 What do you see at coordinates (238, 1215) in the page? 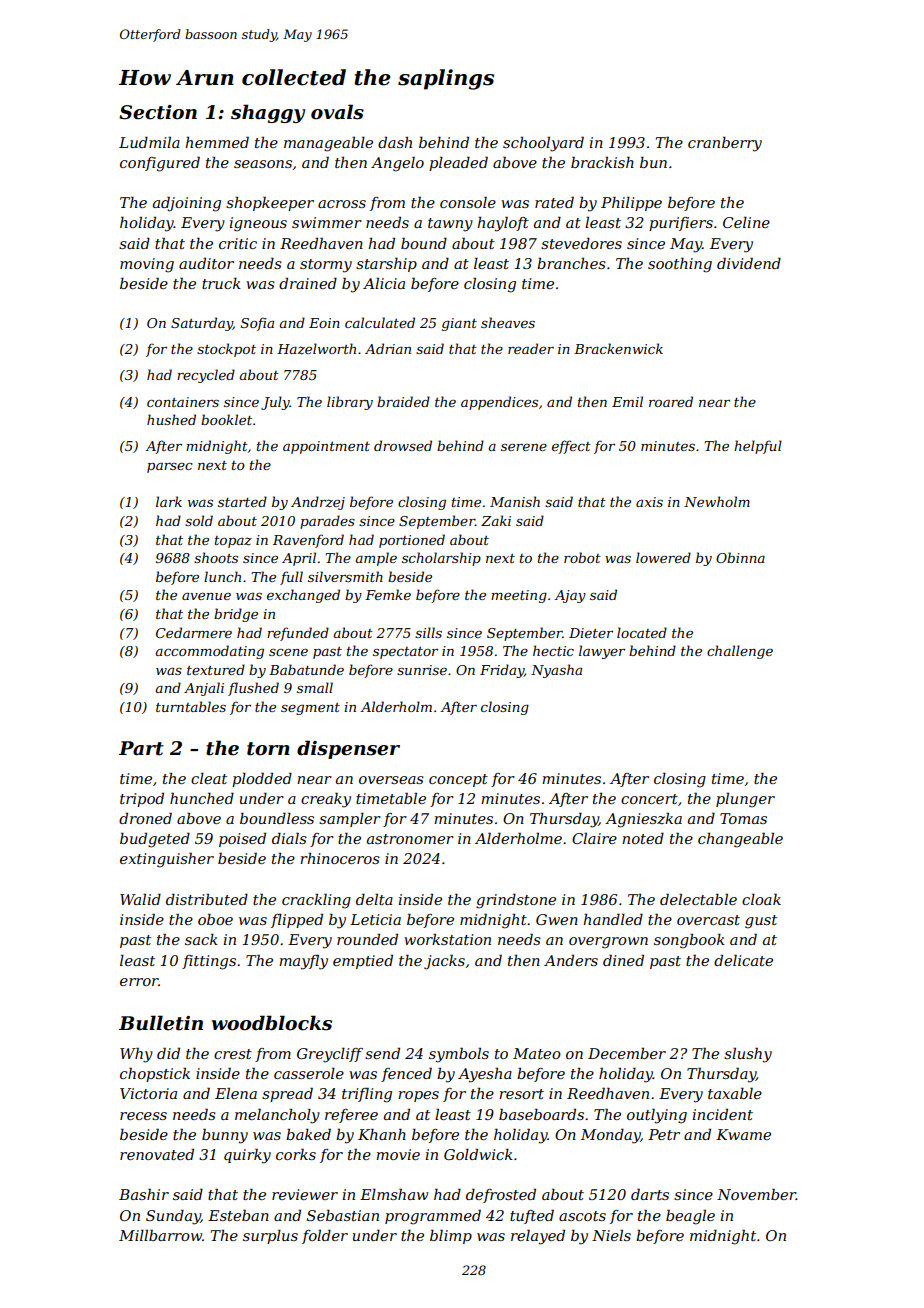
I see `Esteban` at bounding box center [238, 1215].
